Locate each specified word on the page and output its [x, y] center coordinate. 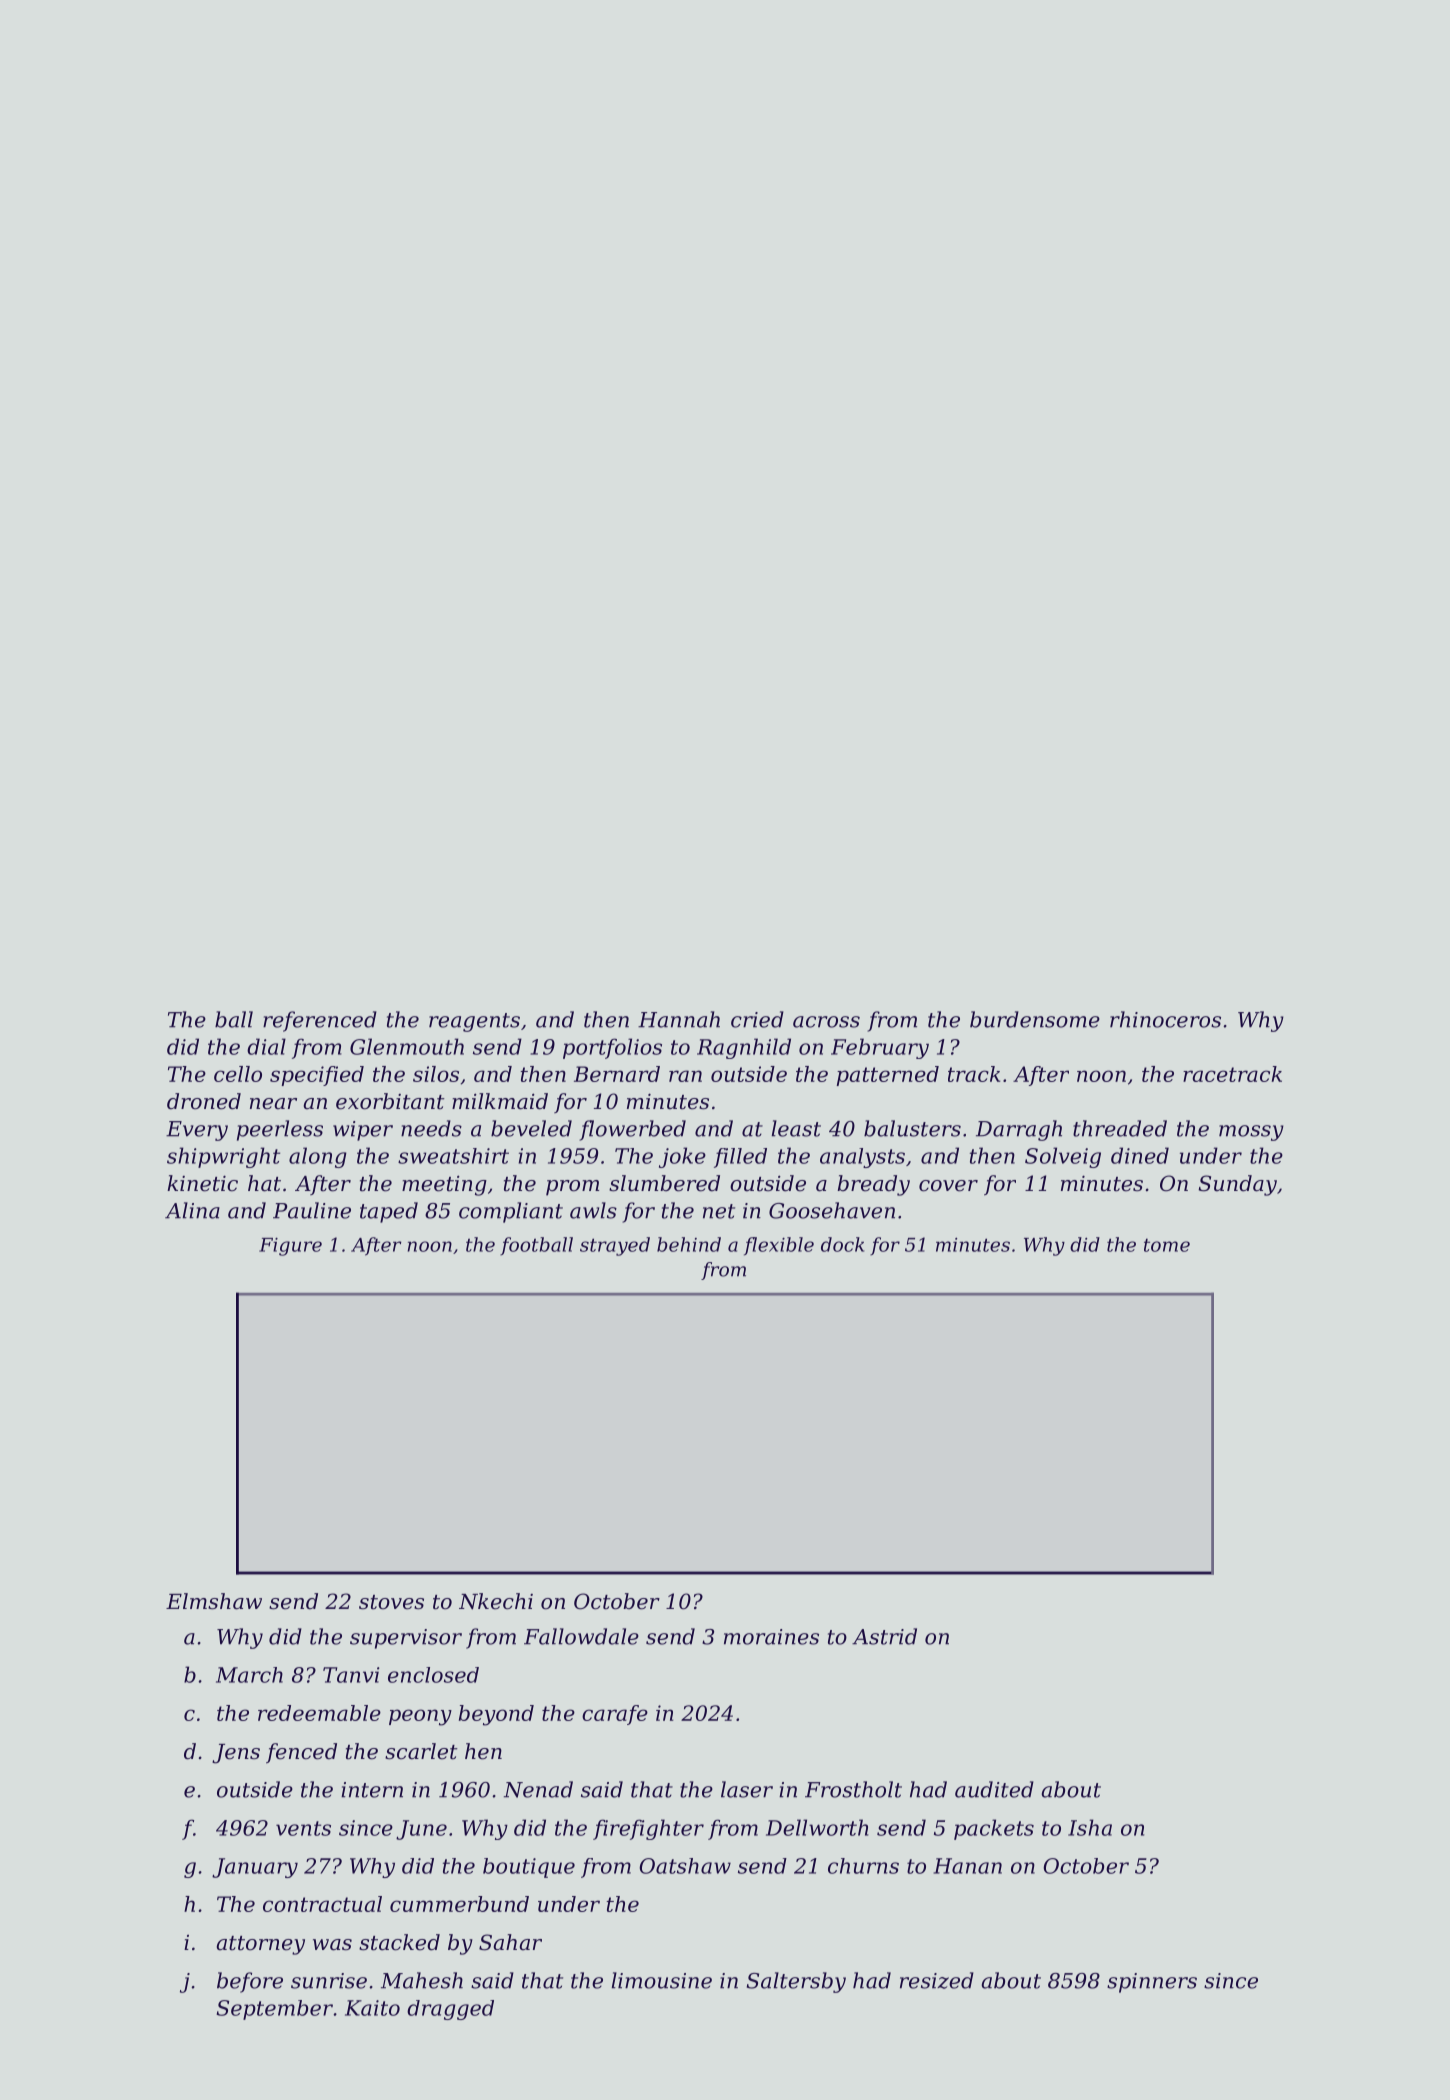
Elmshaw [214, 1601]
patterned [888, 1076]
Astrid [884, 1636]
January [255, 1868]
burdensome [1035, 1019]
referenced [320, 1021]
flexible [779, 1246]
